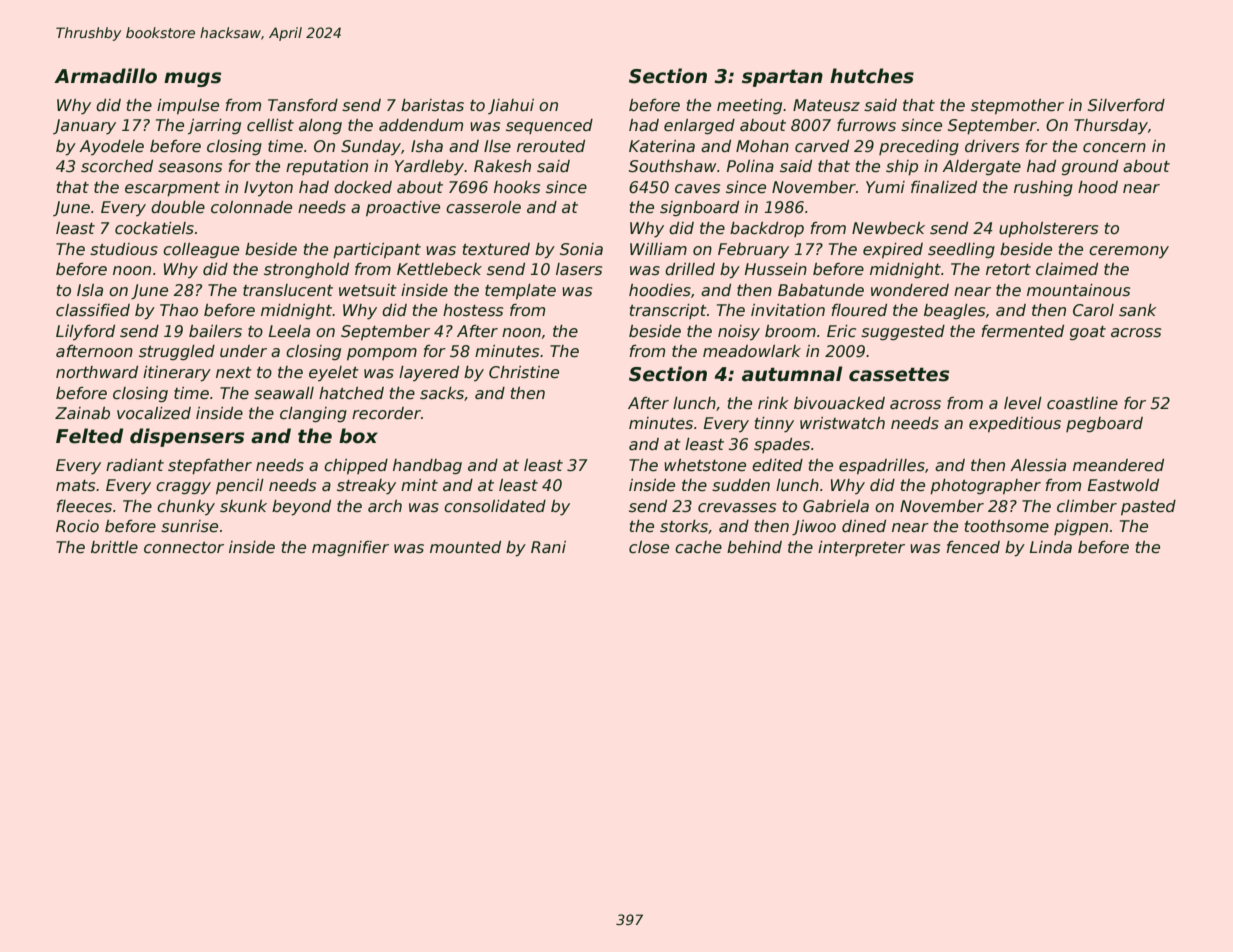 The width and height of the screenshot is (1233, 952). What do you see at coordinates (699, 126) in the screenshot?
I see `enlarged` at bounding box center [699, 126].
